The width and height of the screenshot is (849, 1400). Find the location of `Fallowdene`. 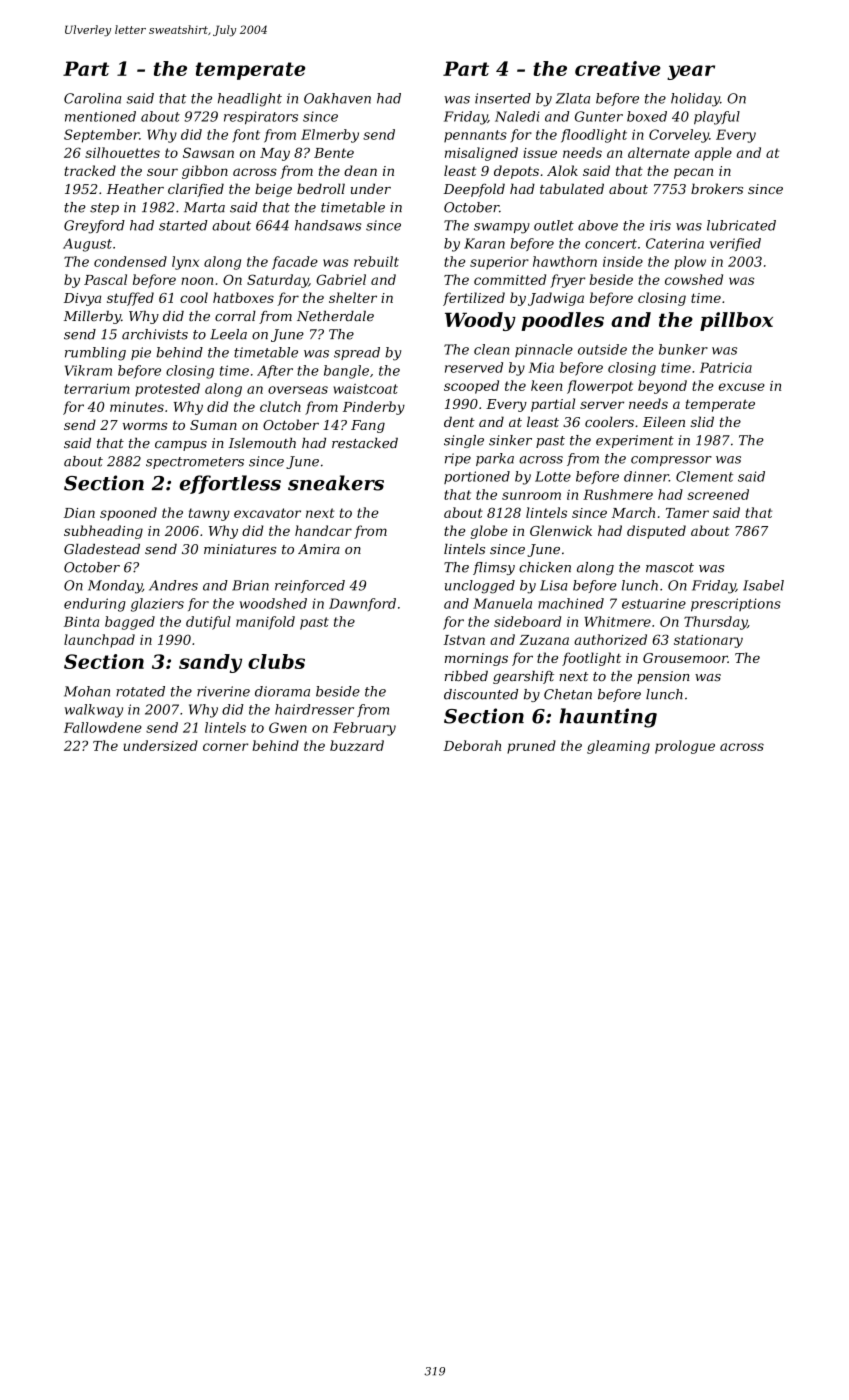

Fallowdene is located at coordinates (103, 727).
